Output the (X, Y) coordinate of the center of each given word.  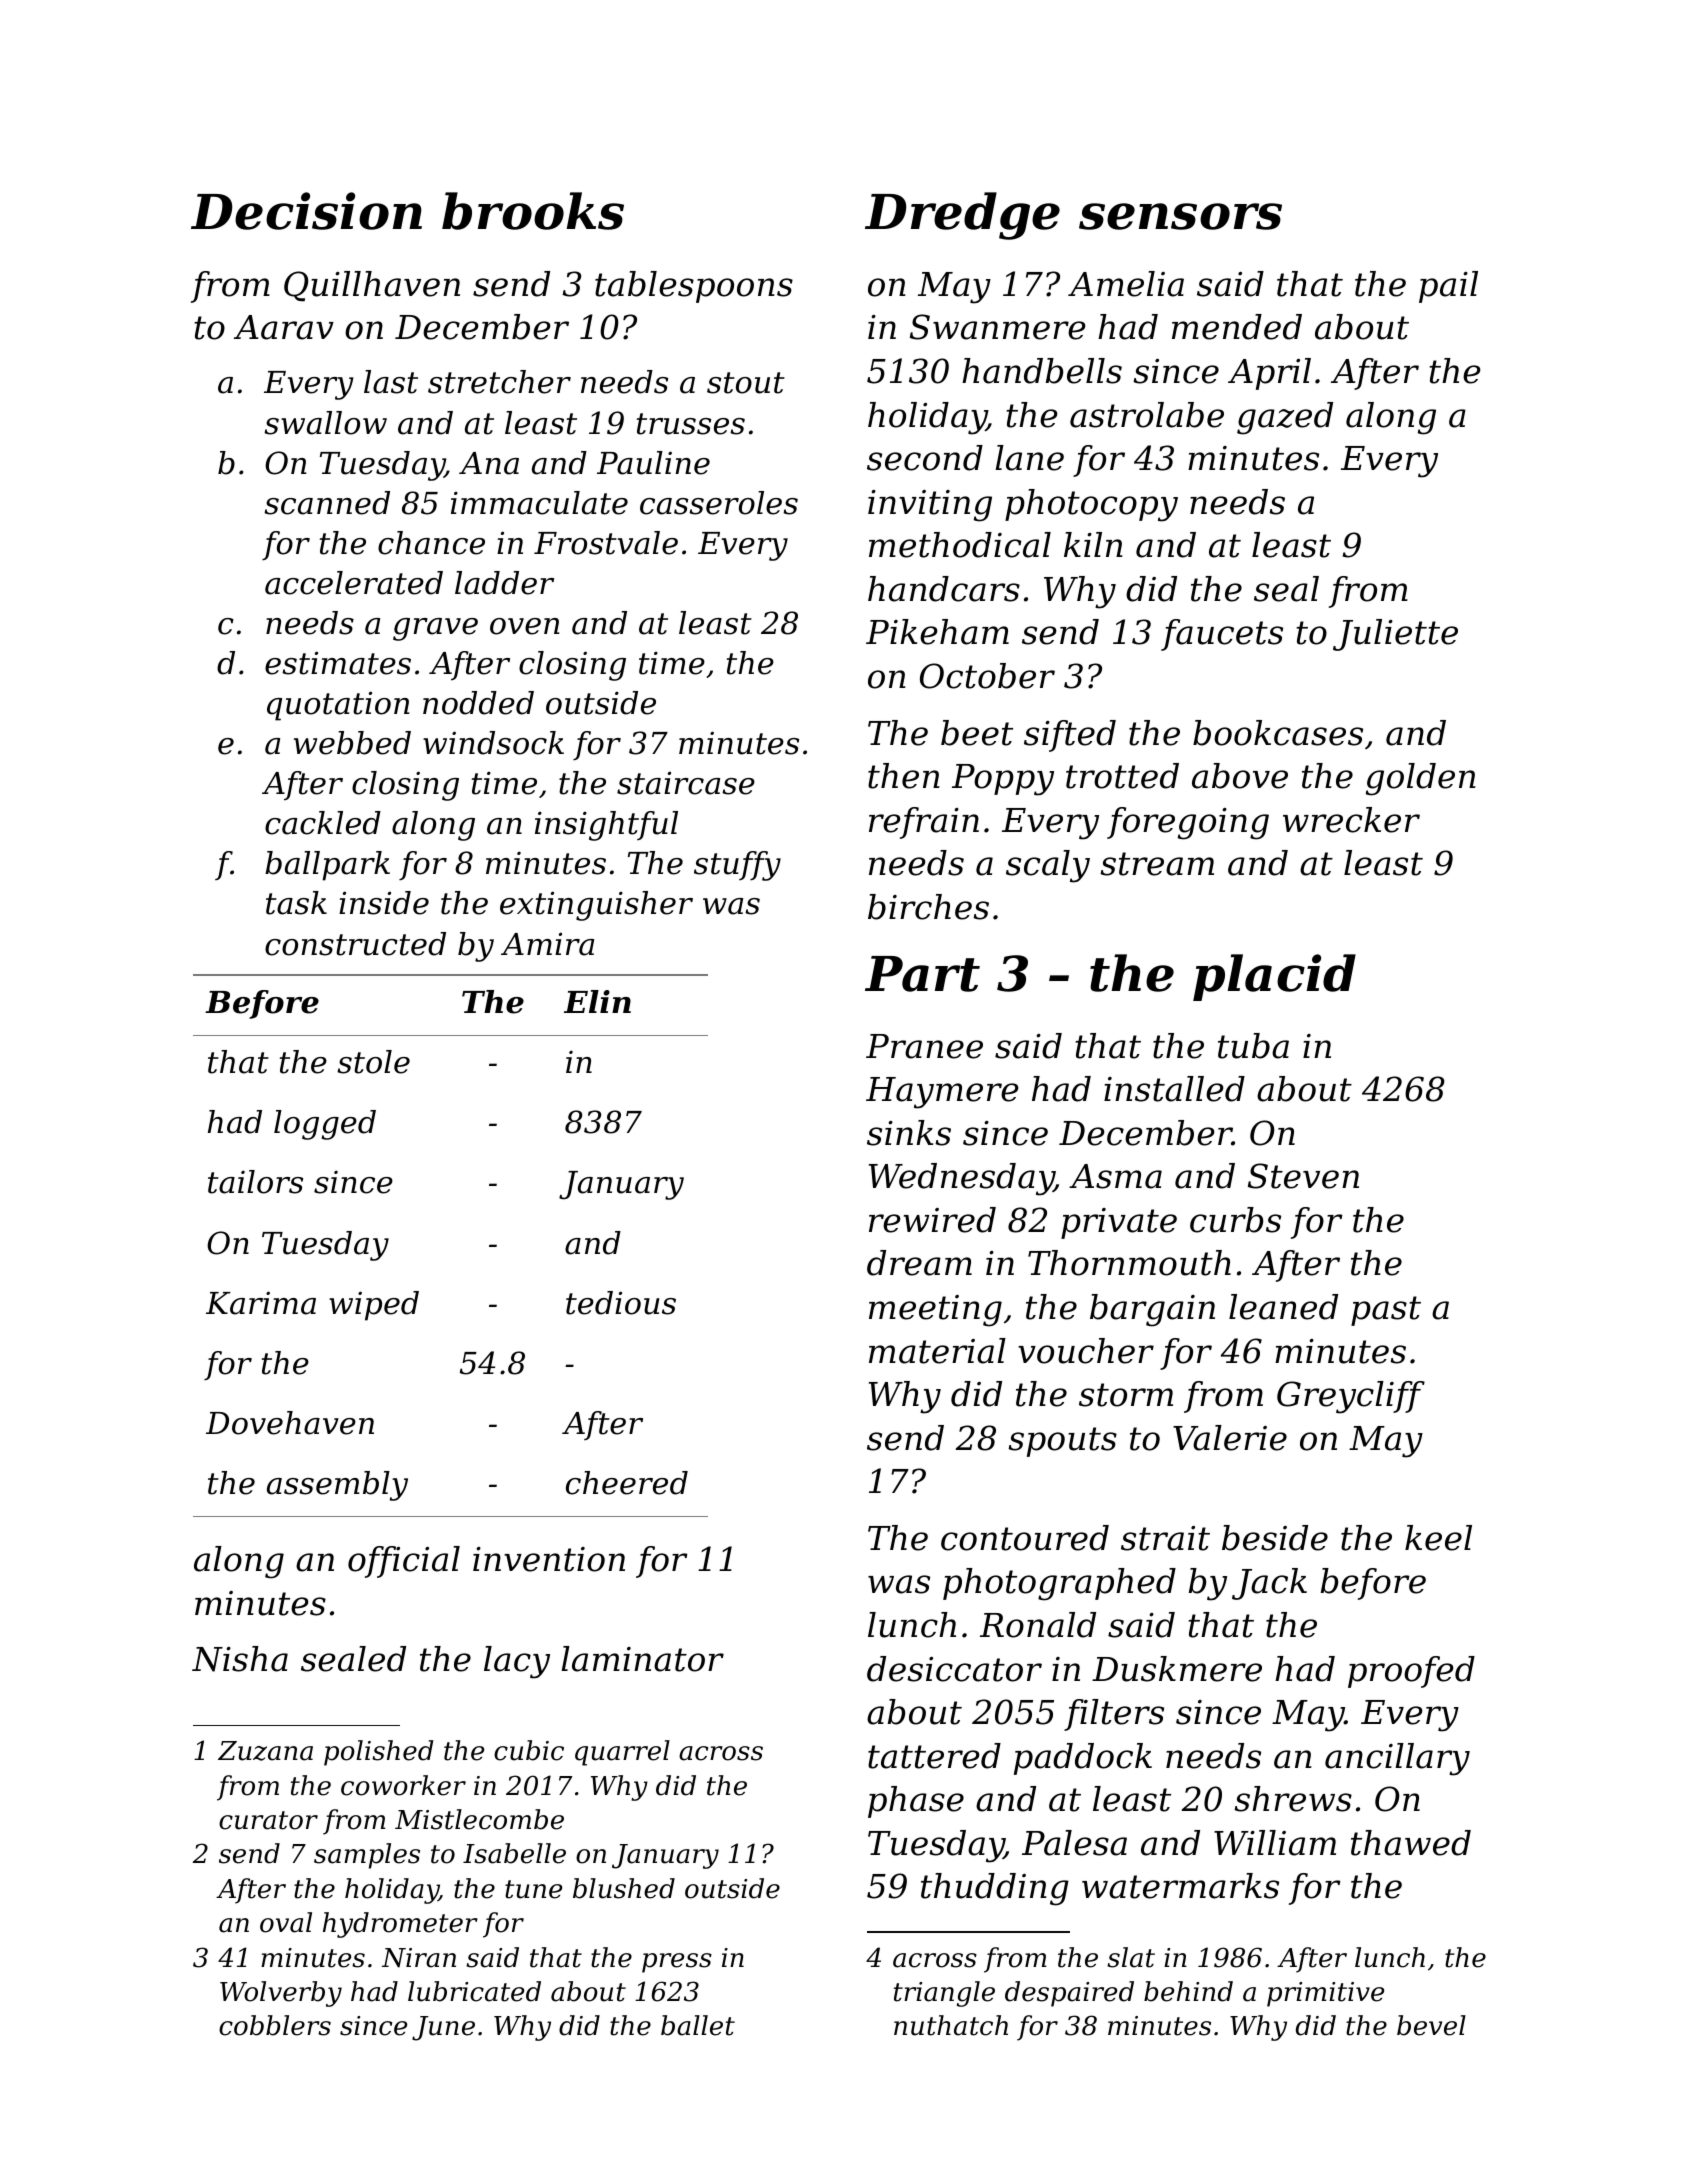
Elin (597, 1001)
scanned (327, 503)
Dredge (962, 216)
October (987, 676)
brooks (533, 211)
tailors (255, 1182)
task (296, 903)
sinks (909, 1133)
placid (1274, 977)
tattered (934, 1756)
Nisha (240, 1659)
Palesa (1074, 1843)
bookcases (1278, 733)
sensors (1180, 216)
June (443, 2028)
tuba (1253, 1046)
